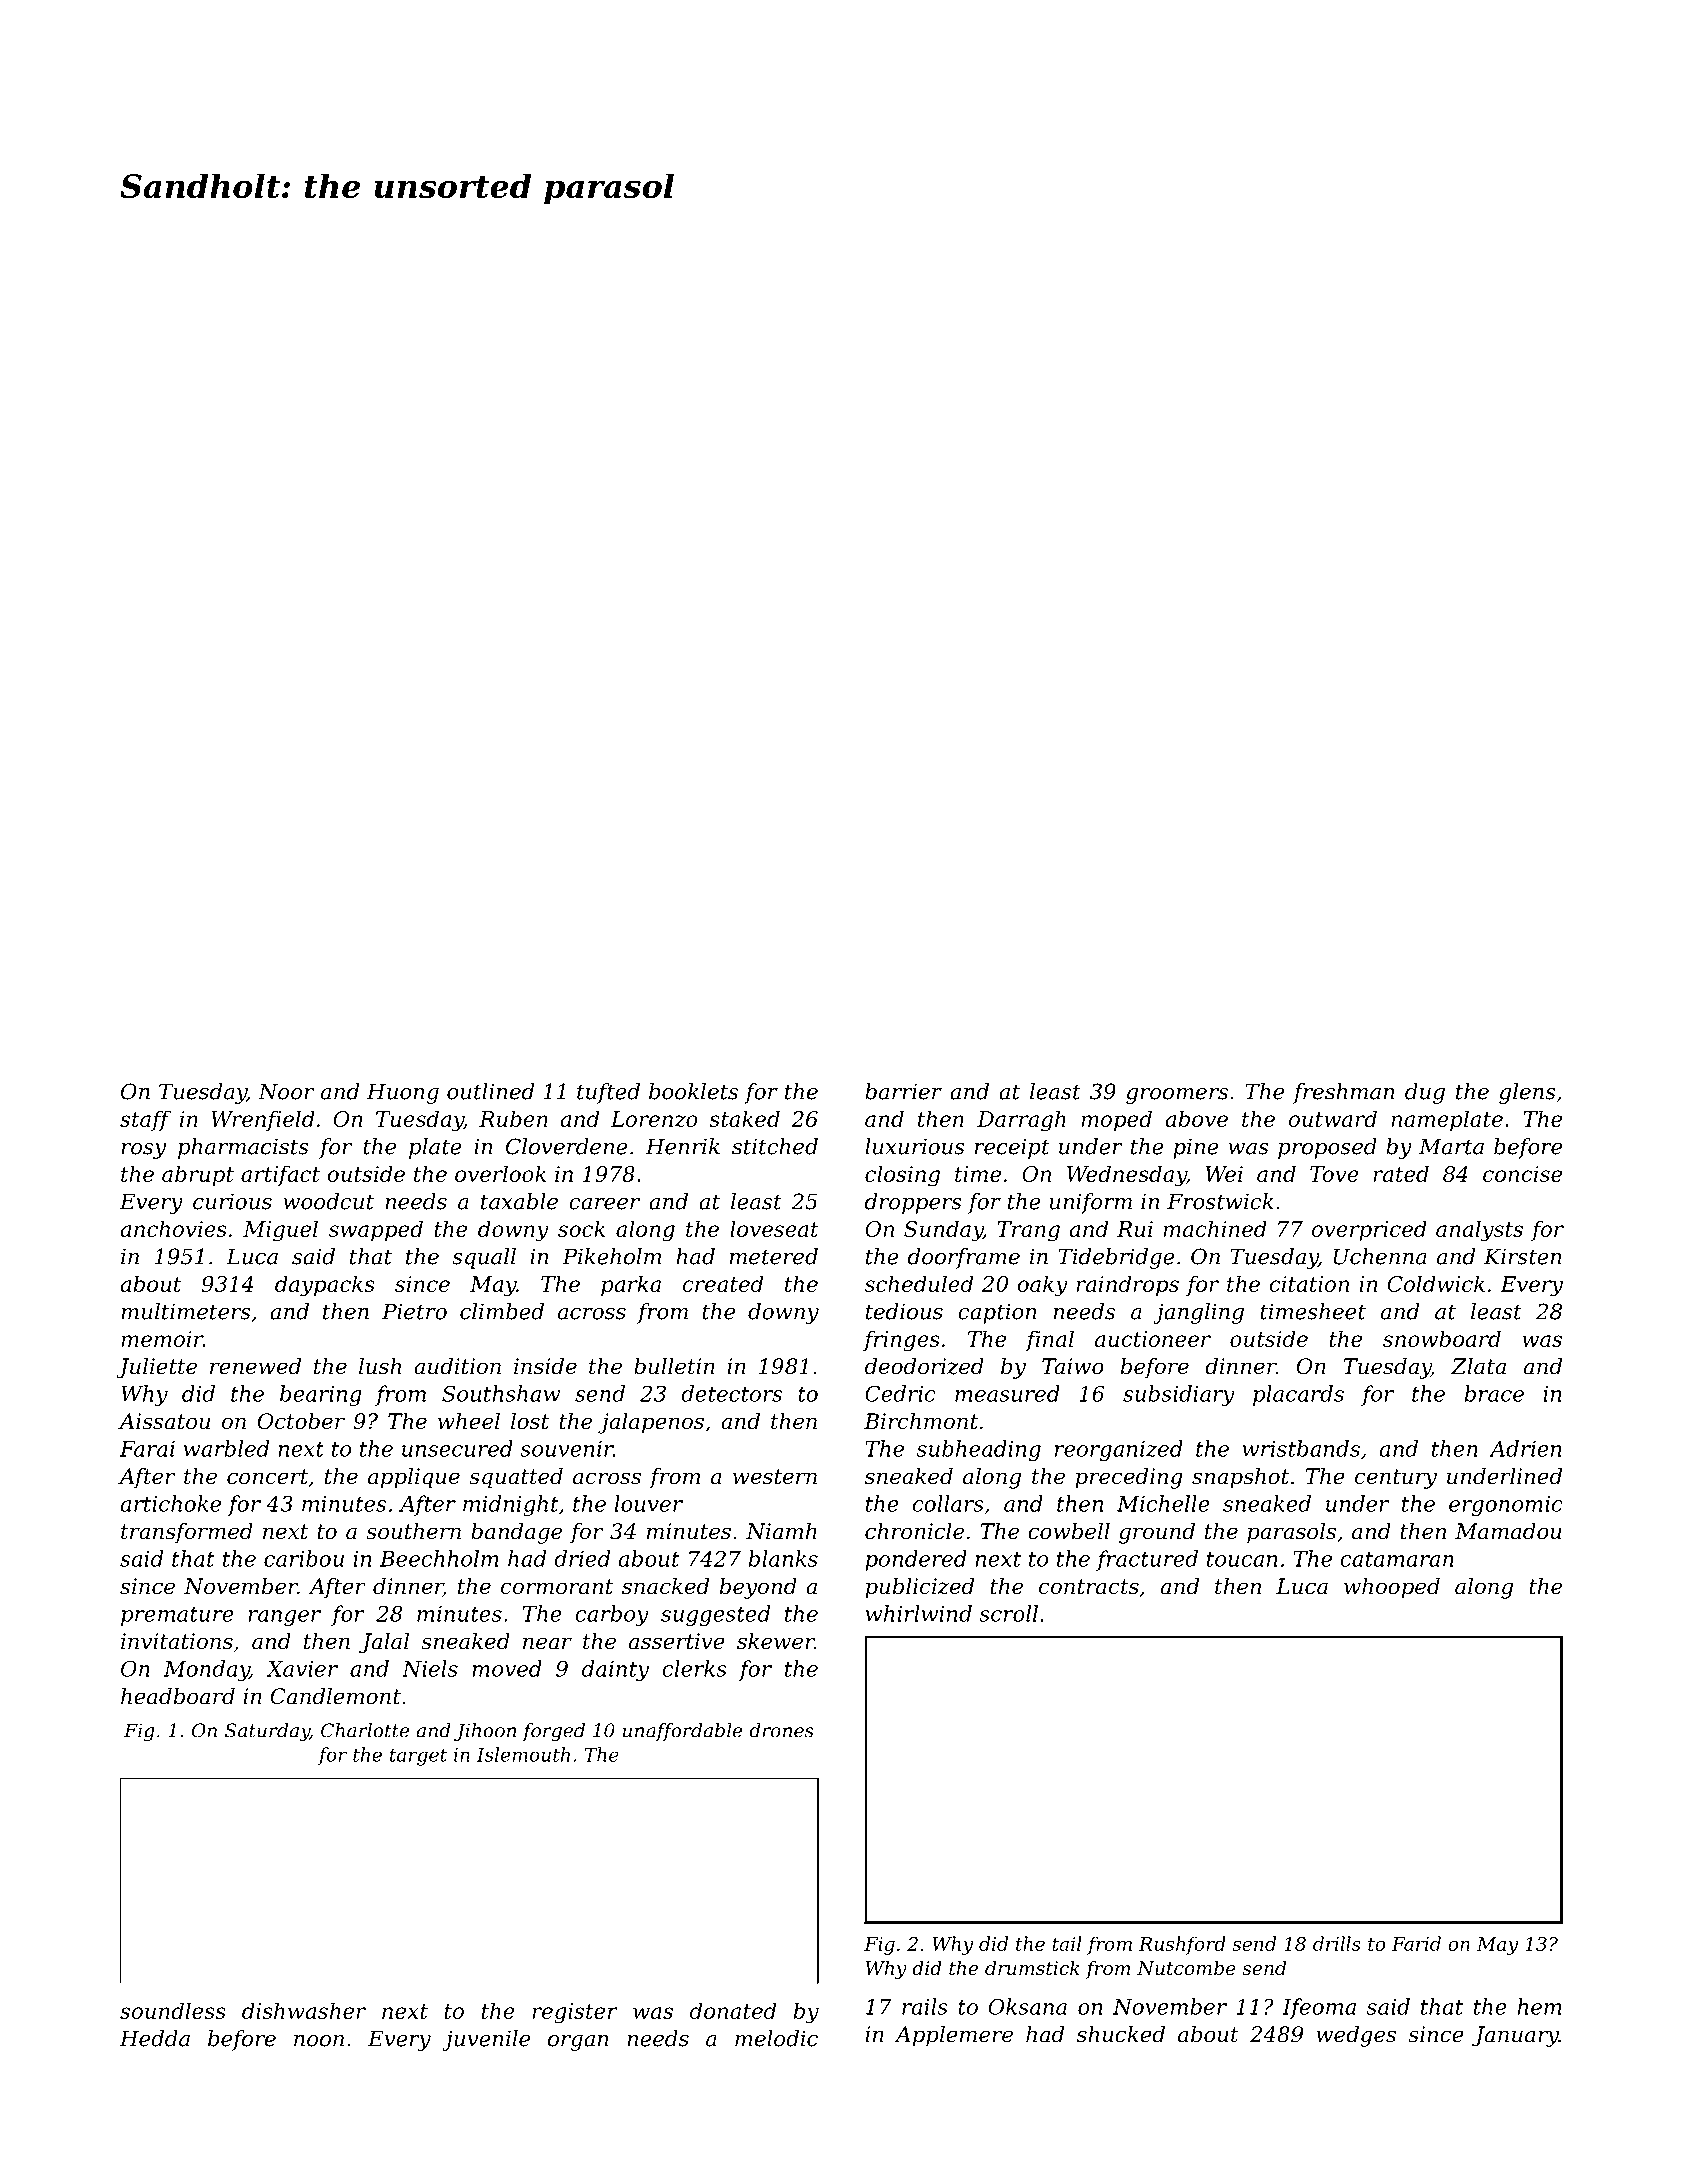 This screenshot has height=2178, width=1683. What do you see at coordinates (723, 1283) in the screenshot?
I see `created` at bounding box center [723, 1283].
